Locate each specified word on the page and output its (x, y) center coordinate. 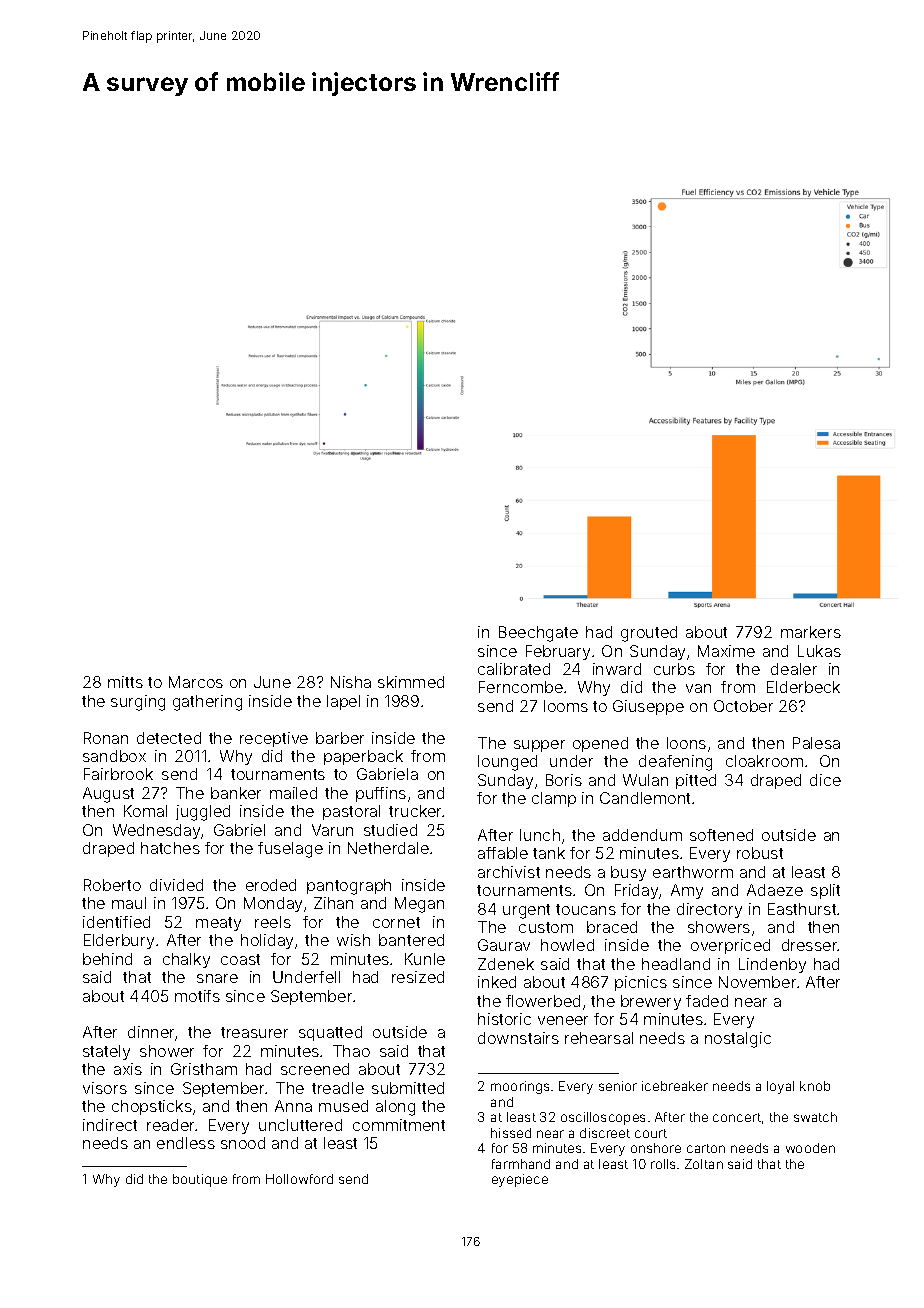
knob (815, 1086)
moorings (520, 1087)
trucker (416, 811)
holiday (267, 941)
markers (811, 632)
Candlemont (645, 798)
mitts (125, 682)
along (395, 1108)
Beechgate (538, 634)
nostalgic (738, 1040)
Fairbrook (118, 774)
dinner (152, 1033)
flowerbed (543, 1001)
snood (243, 1143)
